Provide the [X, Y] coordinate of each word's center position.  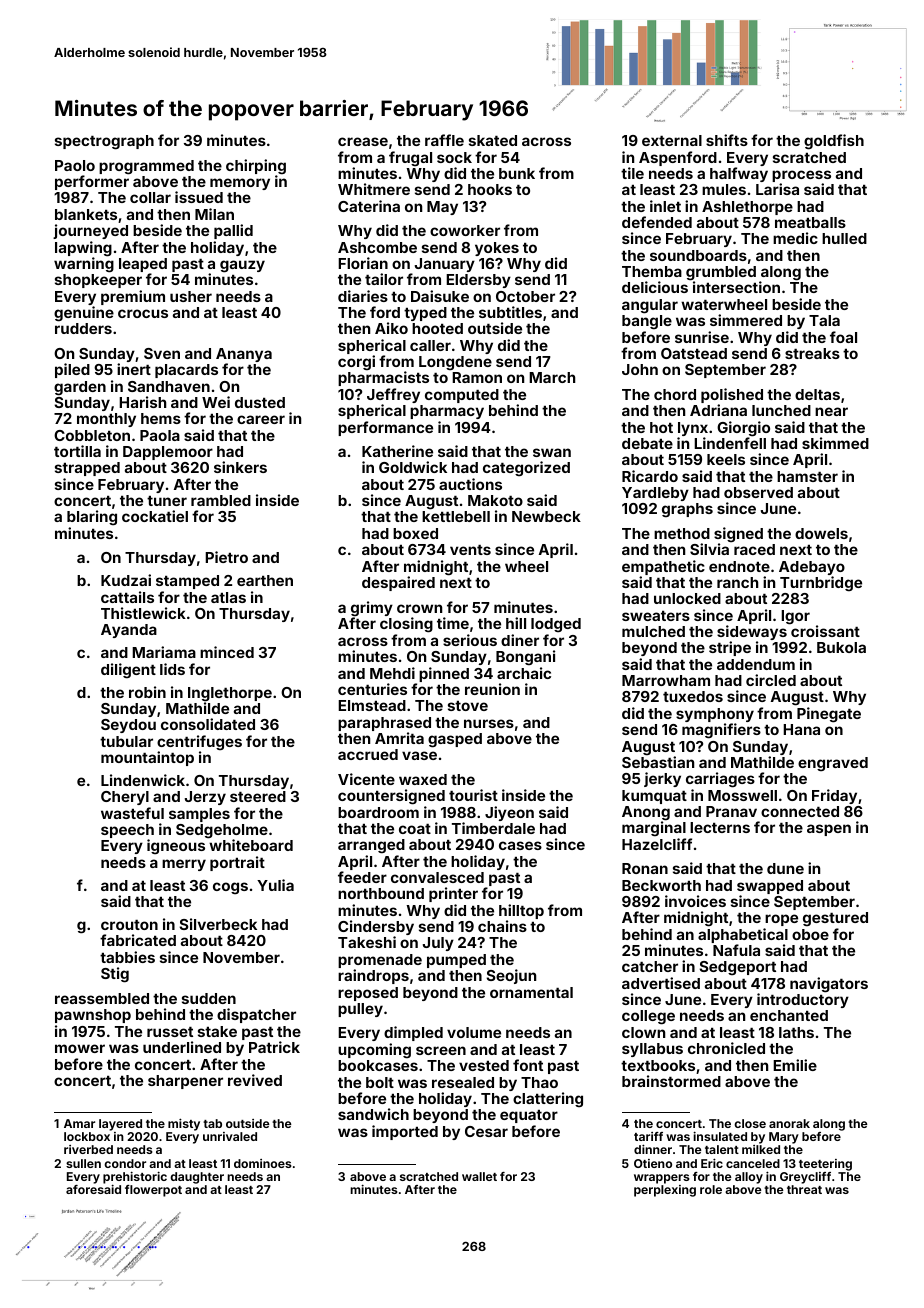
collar [150, 197]
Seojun [511, 976]
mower [80, 1048]
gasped [455, 740]
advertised [661, 983]
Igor [795, 617]
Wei [216, 402]
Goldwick [413, 467]
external [672, 140]
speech [127, 831]
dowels [821, 533]
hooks [490, 189]
